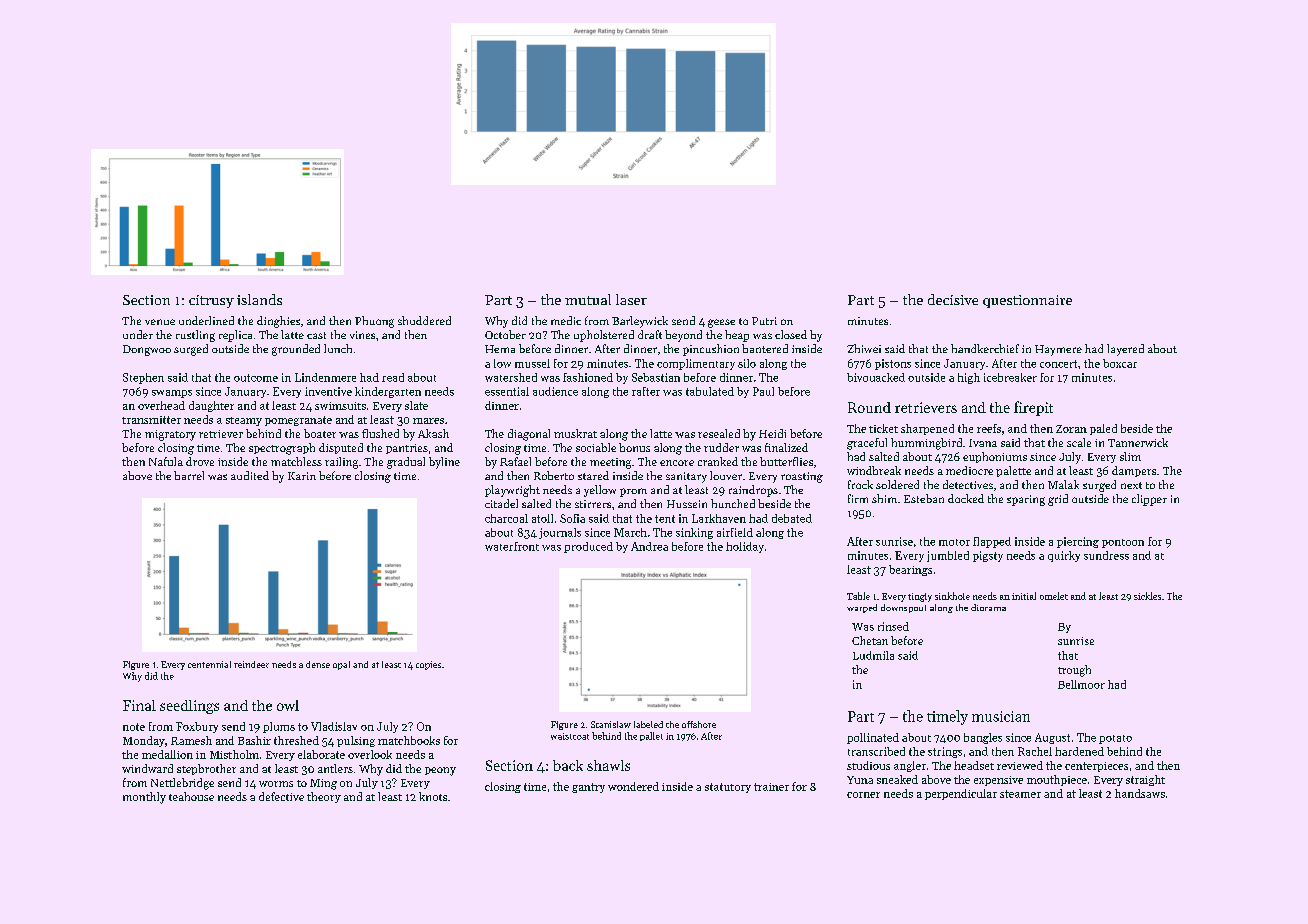 Image resolution: width=1308 pixels, height=924 pixels. I want to click on questionnaire, so click(1027, 301).
